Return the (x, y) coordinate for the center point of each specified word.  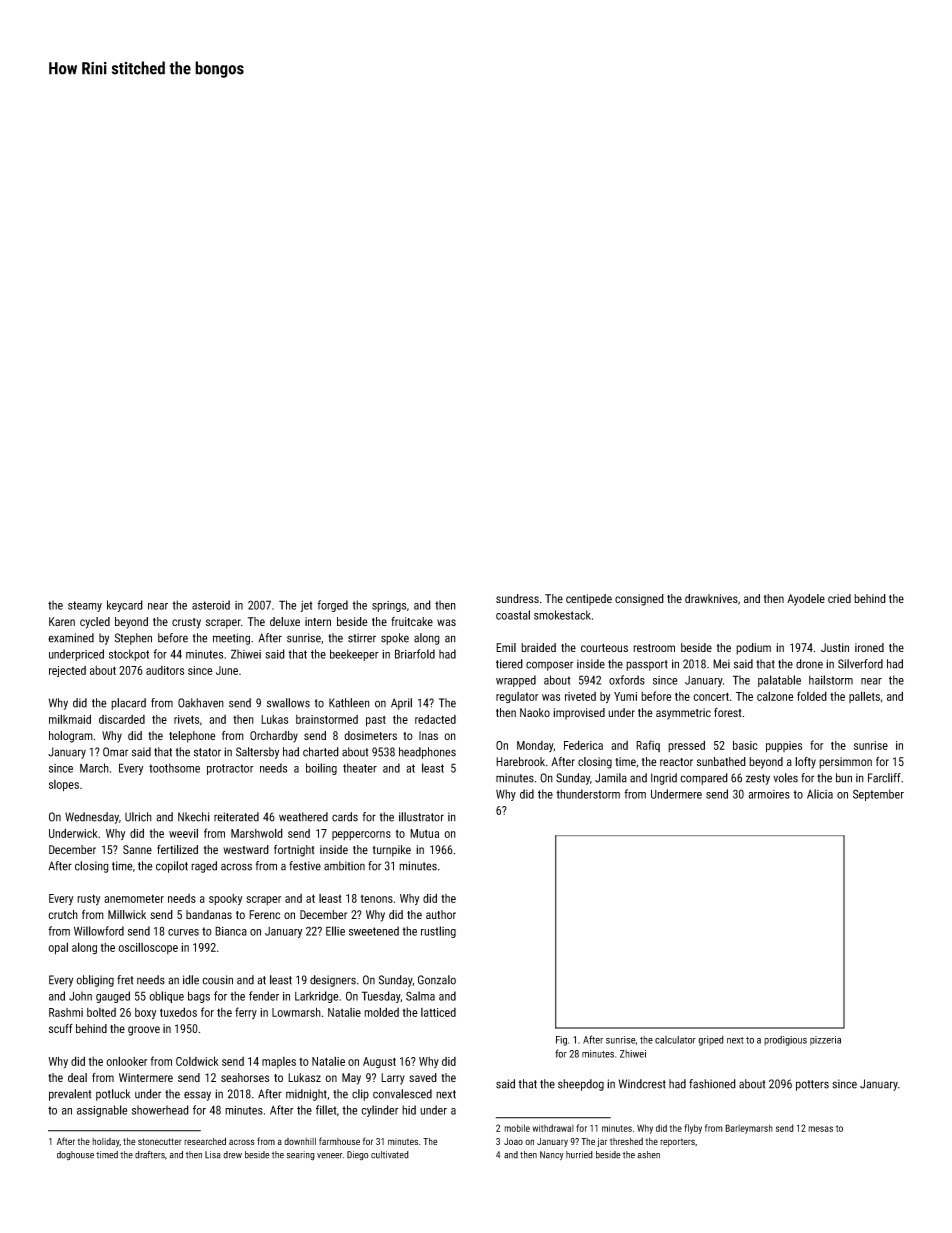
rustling (438, 932)
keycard (125, 606)
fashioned (712, 1084)
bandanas (209, 914)
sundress (517, 598)
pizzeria (825, 1041)
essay (197, 1096)
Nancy (552, 1155)
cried (839, 598)
